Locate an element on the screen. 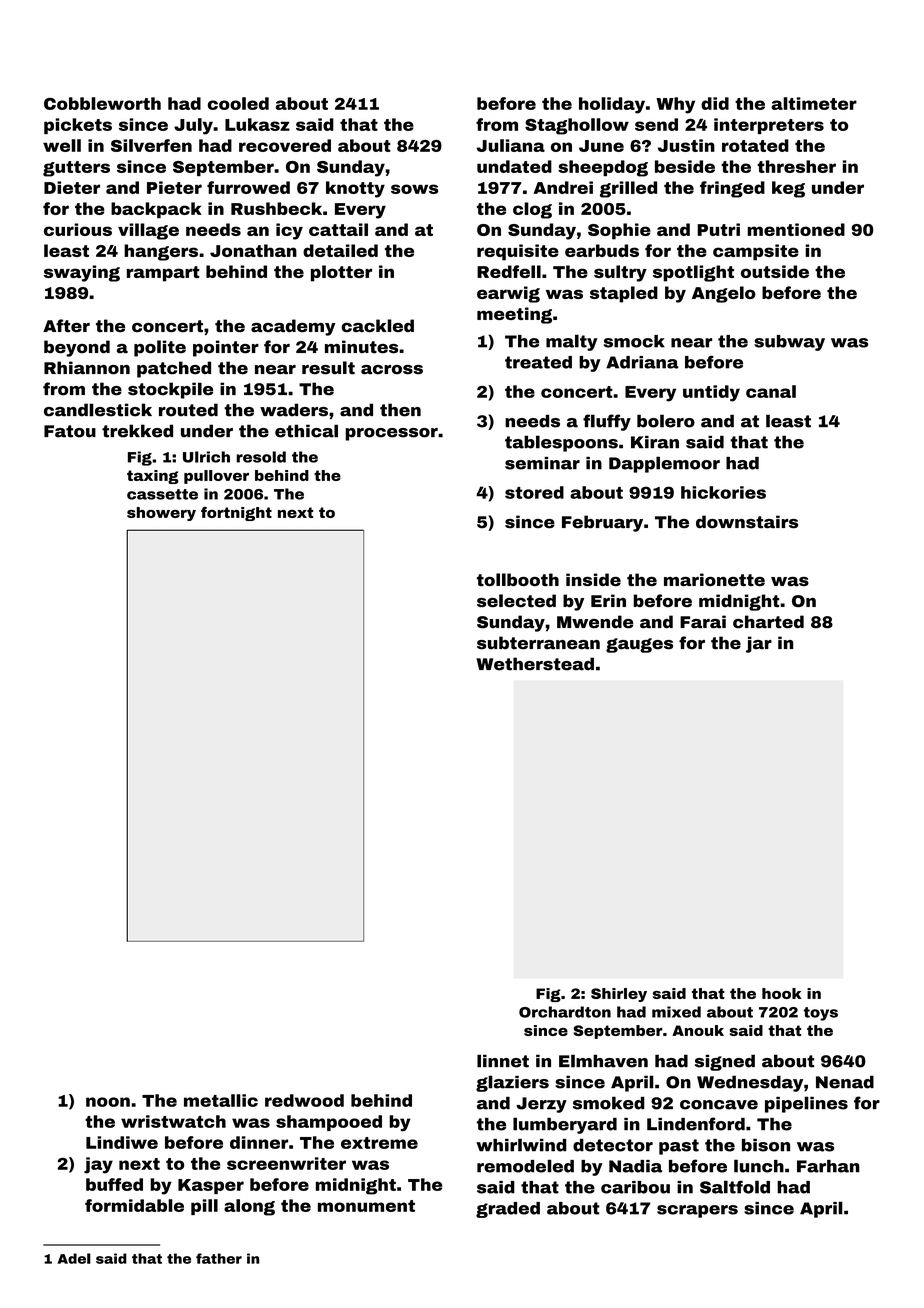 The image size is (924, 1308). Juliana is located at coordinates (511, 145).
